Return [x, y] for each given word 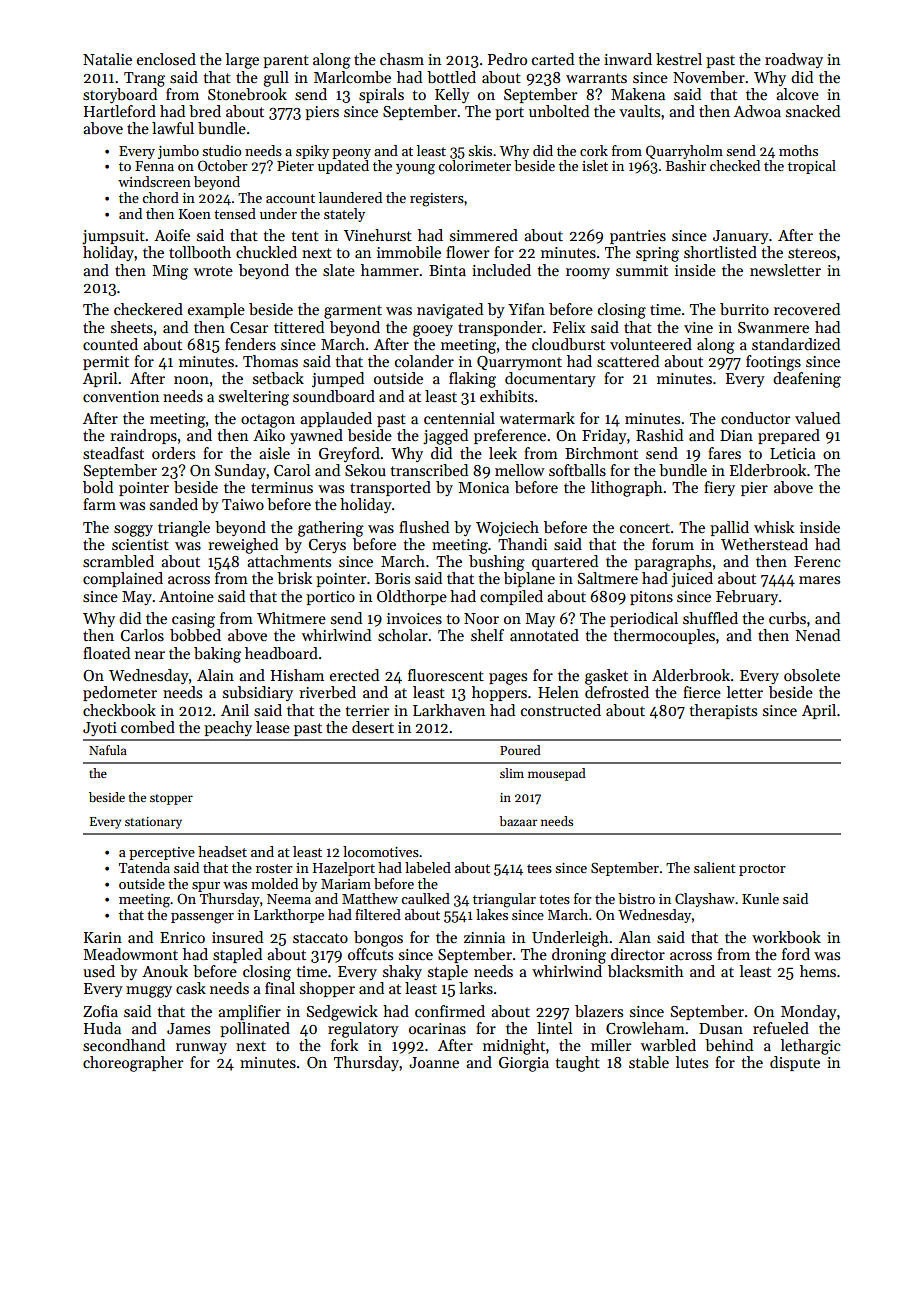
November [709, 77]
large [242, 61]
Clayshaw [705, 900]
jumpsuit [113, 237]
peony [351, 154]
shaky [402, 972]
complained [123, 579]
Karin [103, 937]
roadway [794, 60]
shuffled [710, 618]
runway [201, 1048]
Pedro [507, 59]
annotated [544, 635]
